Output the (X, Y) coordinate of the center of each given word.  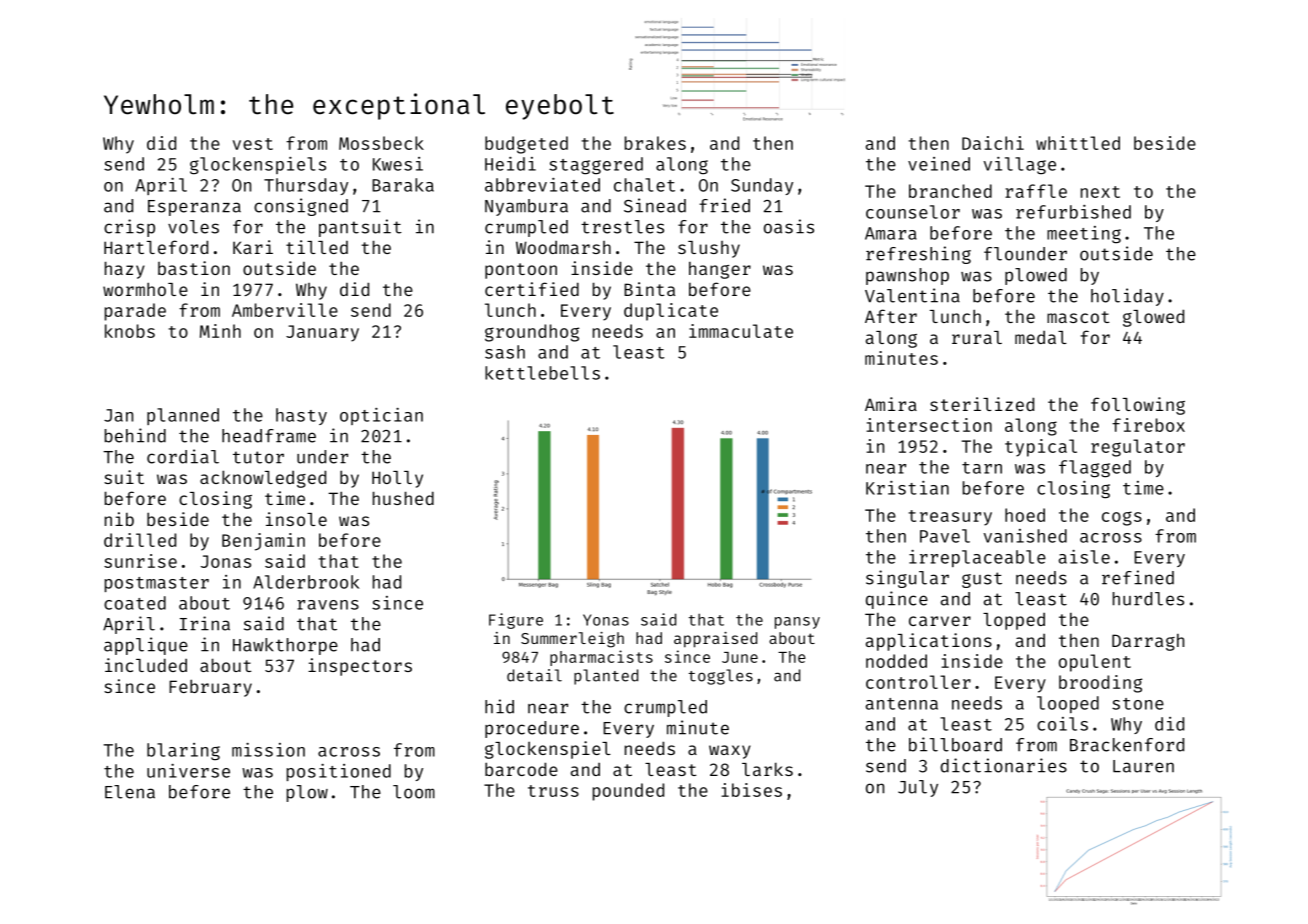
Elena (130, 792)
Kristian (907, 488)
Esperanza (194, 208)
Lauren (1143, 766)
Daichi (993, 143)
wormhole (145, 289)
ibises (751, 790)
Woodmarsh (563, 247)
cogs (1122, 518)
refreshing (918, 255)
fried (724, 205)
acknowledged (263, 479)
